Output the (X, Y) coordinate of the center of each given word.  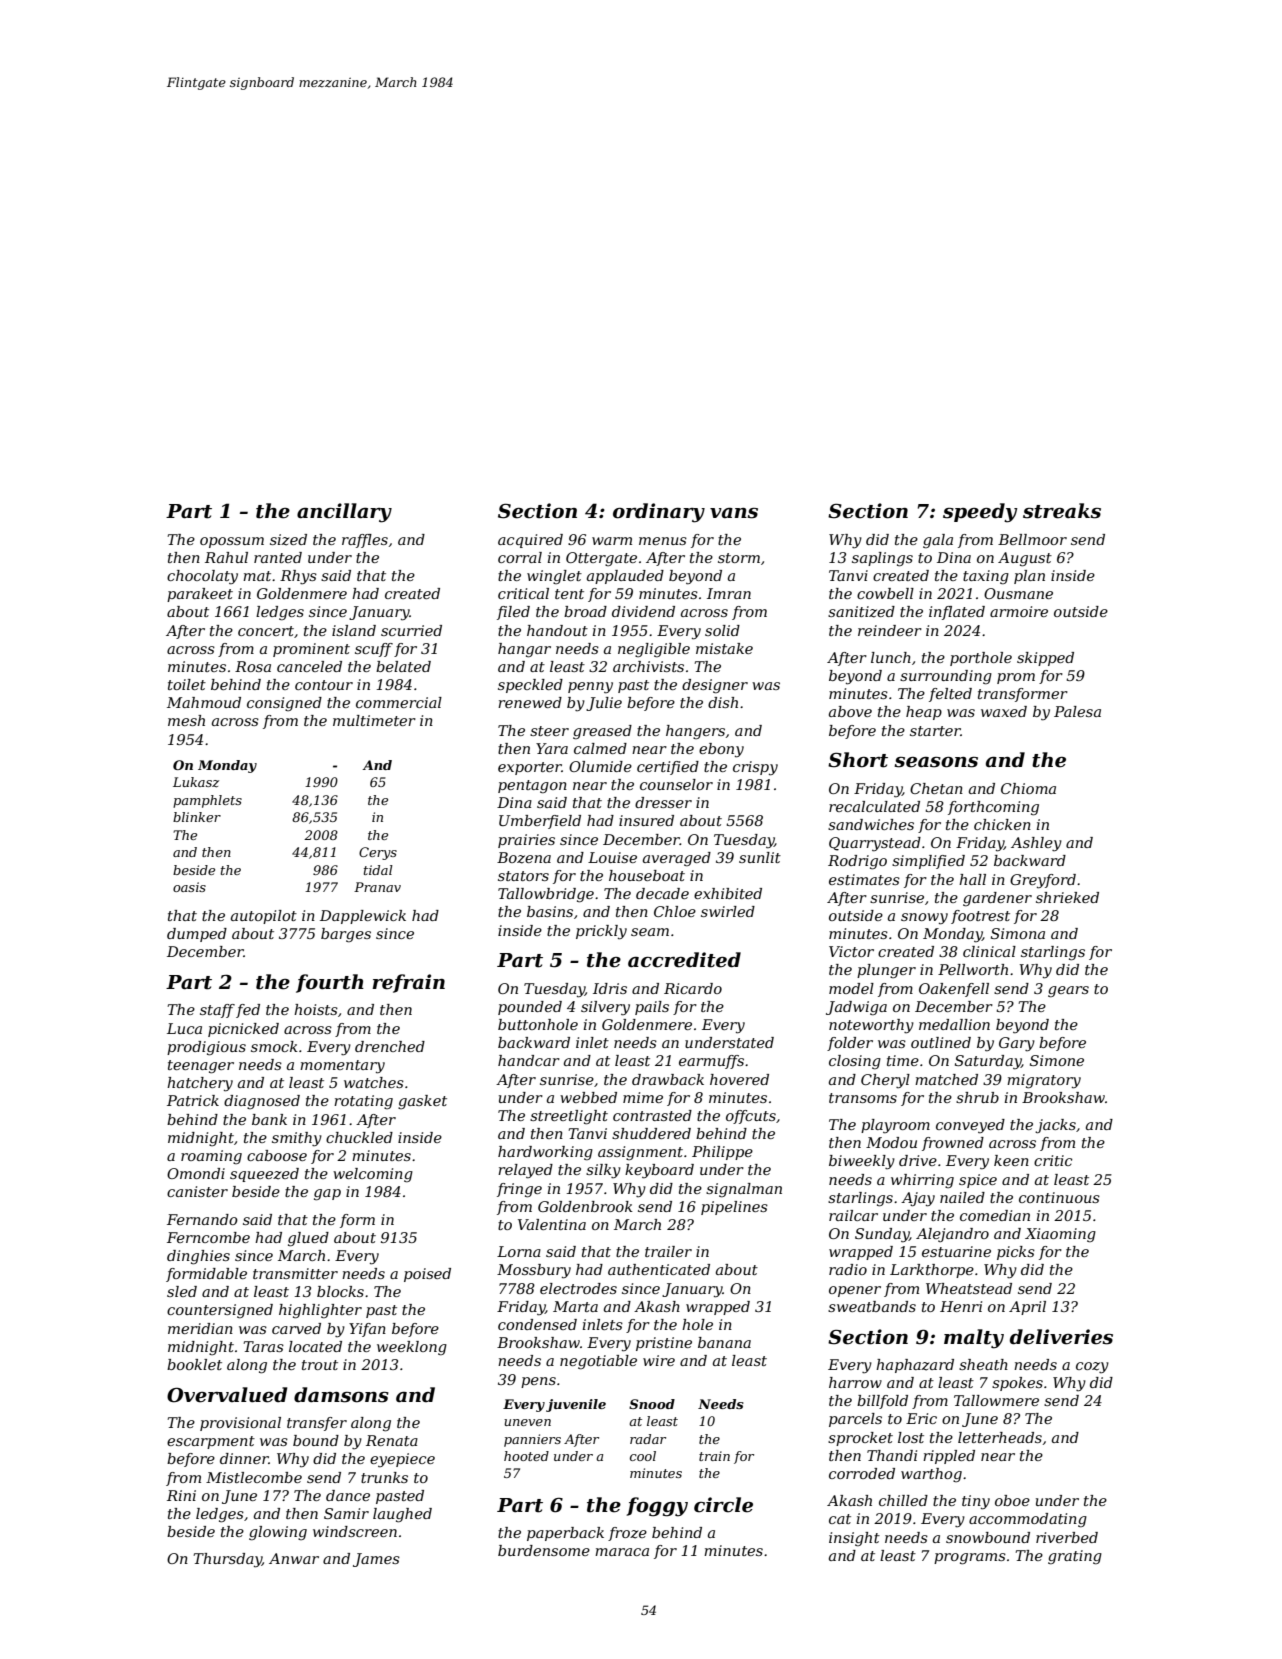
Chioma (1028, 788)
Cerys (378, 853)
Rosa (253, 666)
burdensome (544, 1550)
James (376, 1560)
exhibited (728, 893)
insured (646, 820)
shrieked (1067, 897)
